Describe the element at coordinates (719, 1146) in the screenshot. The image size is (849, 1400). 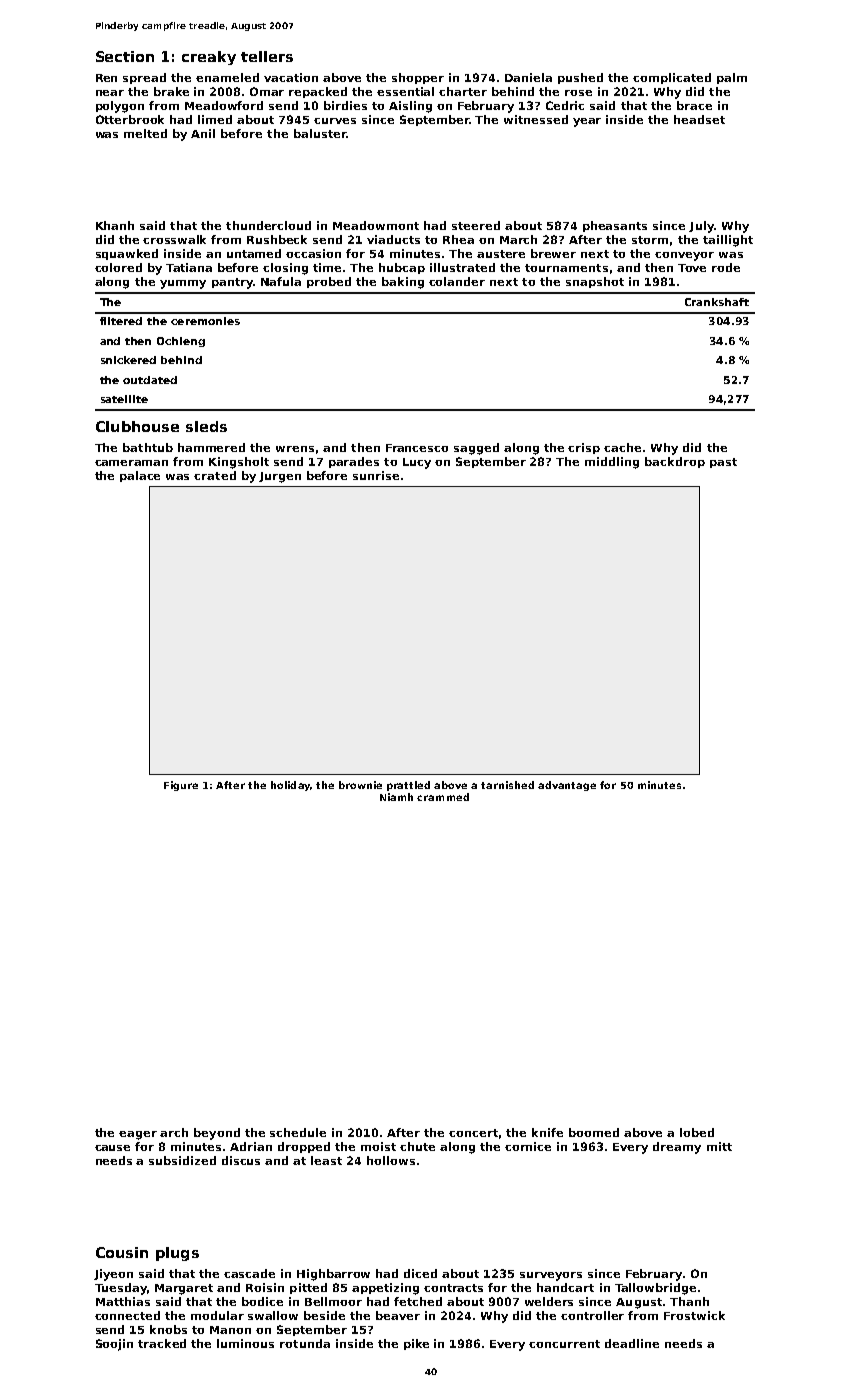
I see `mitt` at that location.
